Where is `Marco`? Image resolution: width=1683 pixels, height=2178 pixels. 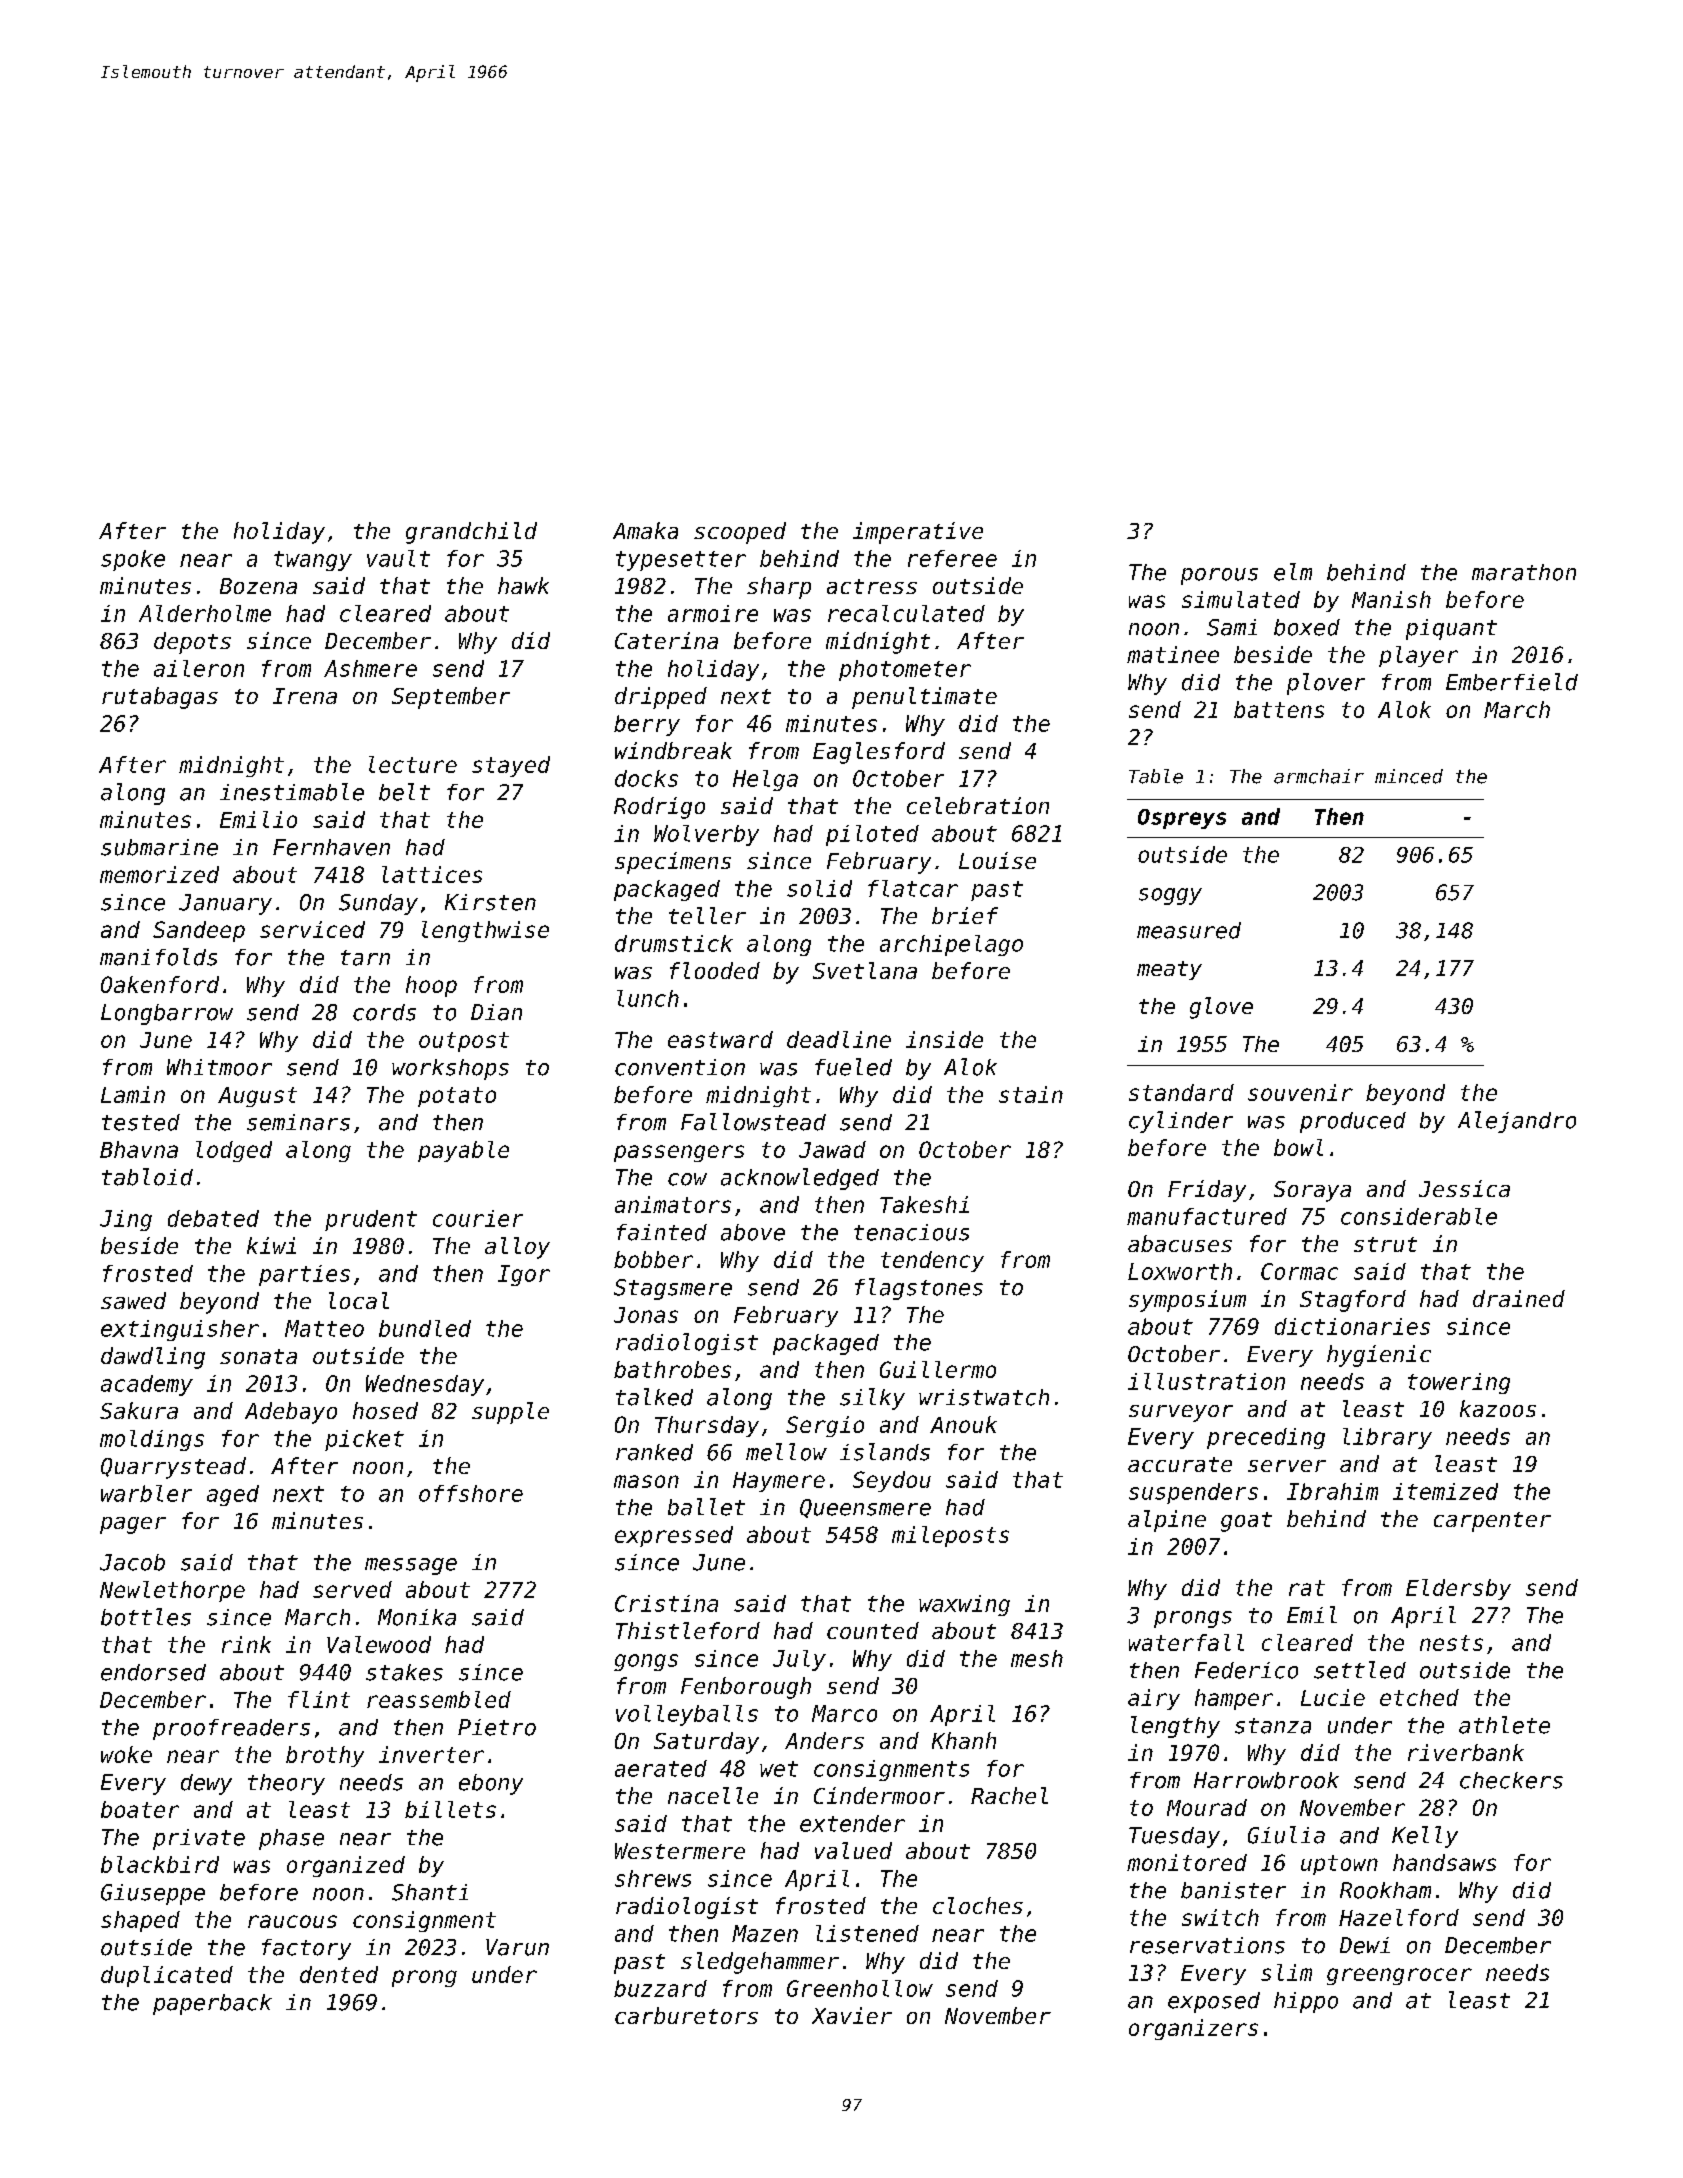
Marco is located at coordinates (844, 1713).
